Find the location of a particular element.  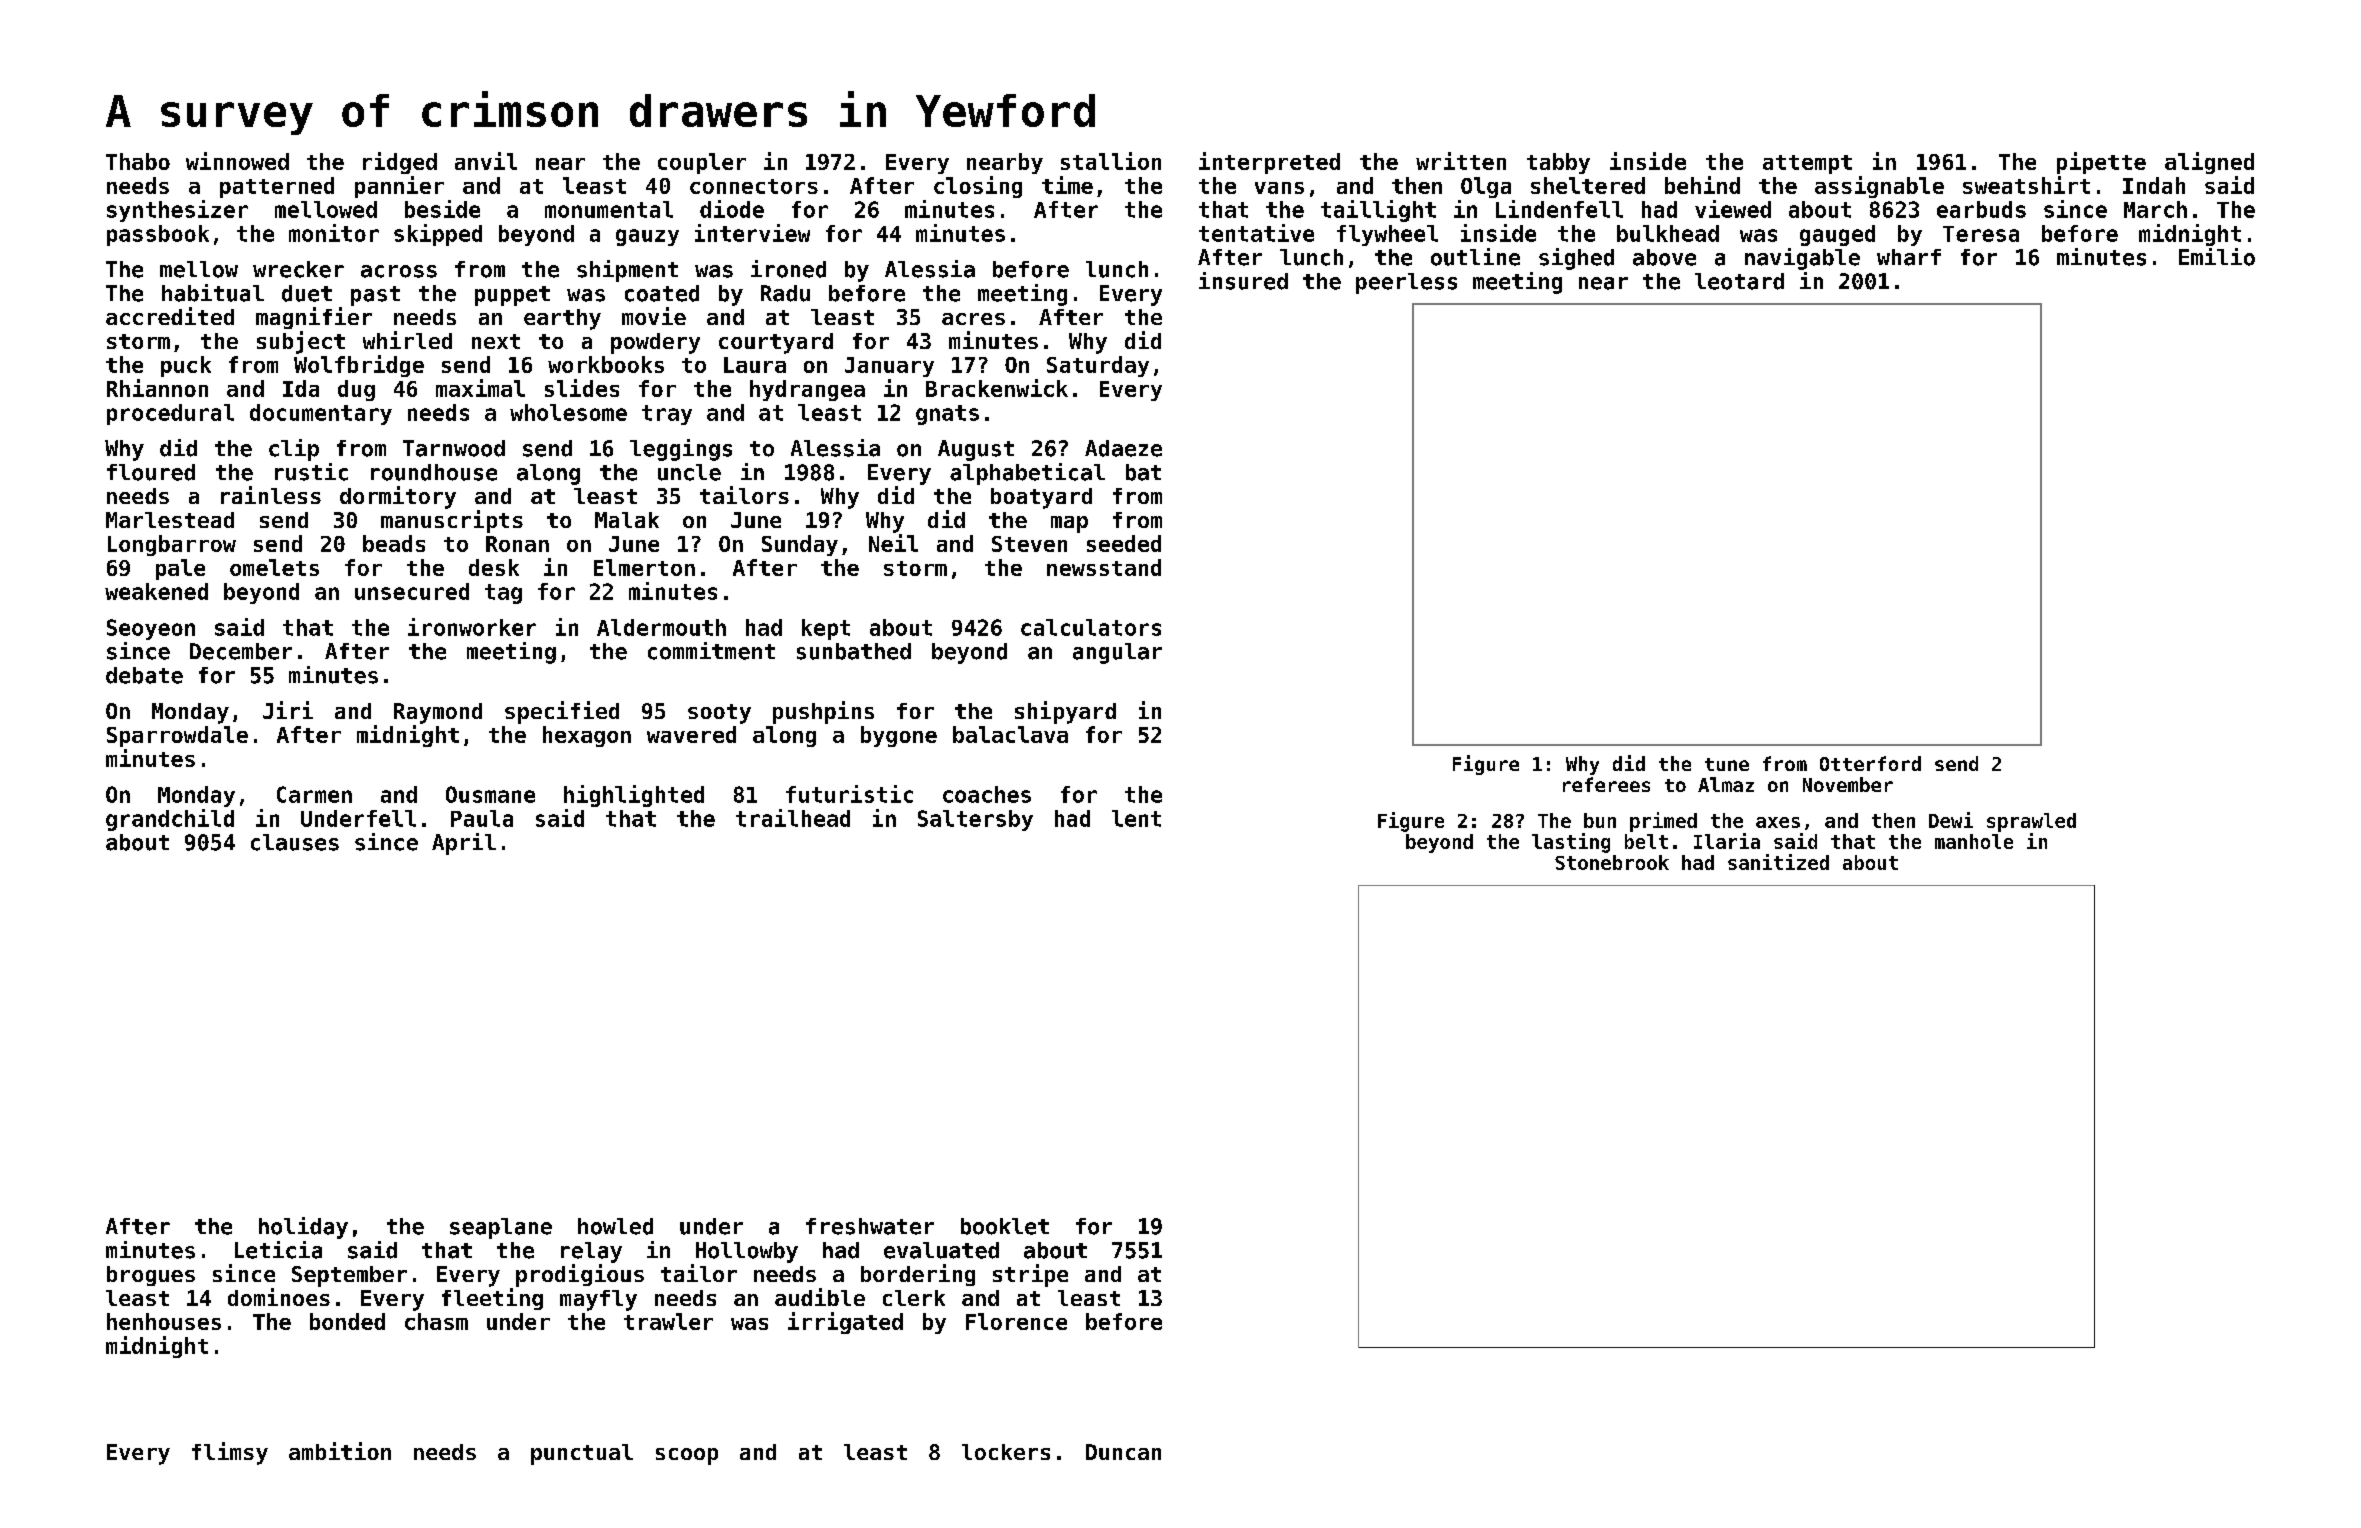

holiday is located at coordinates (303, 1228).
